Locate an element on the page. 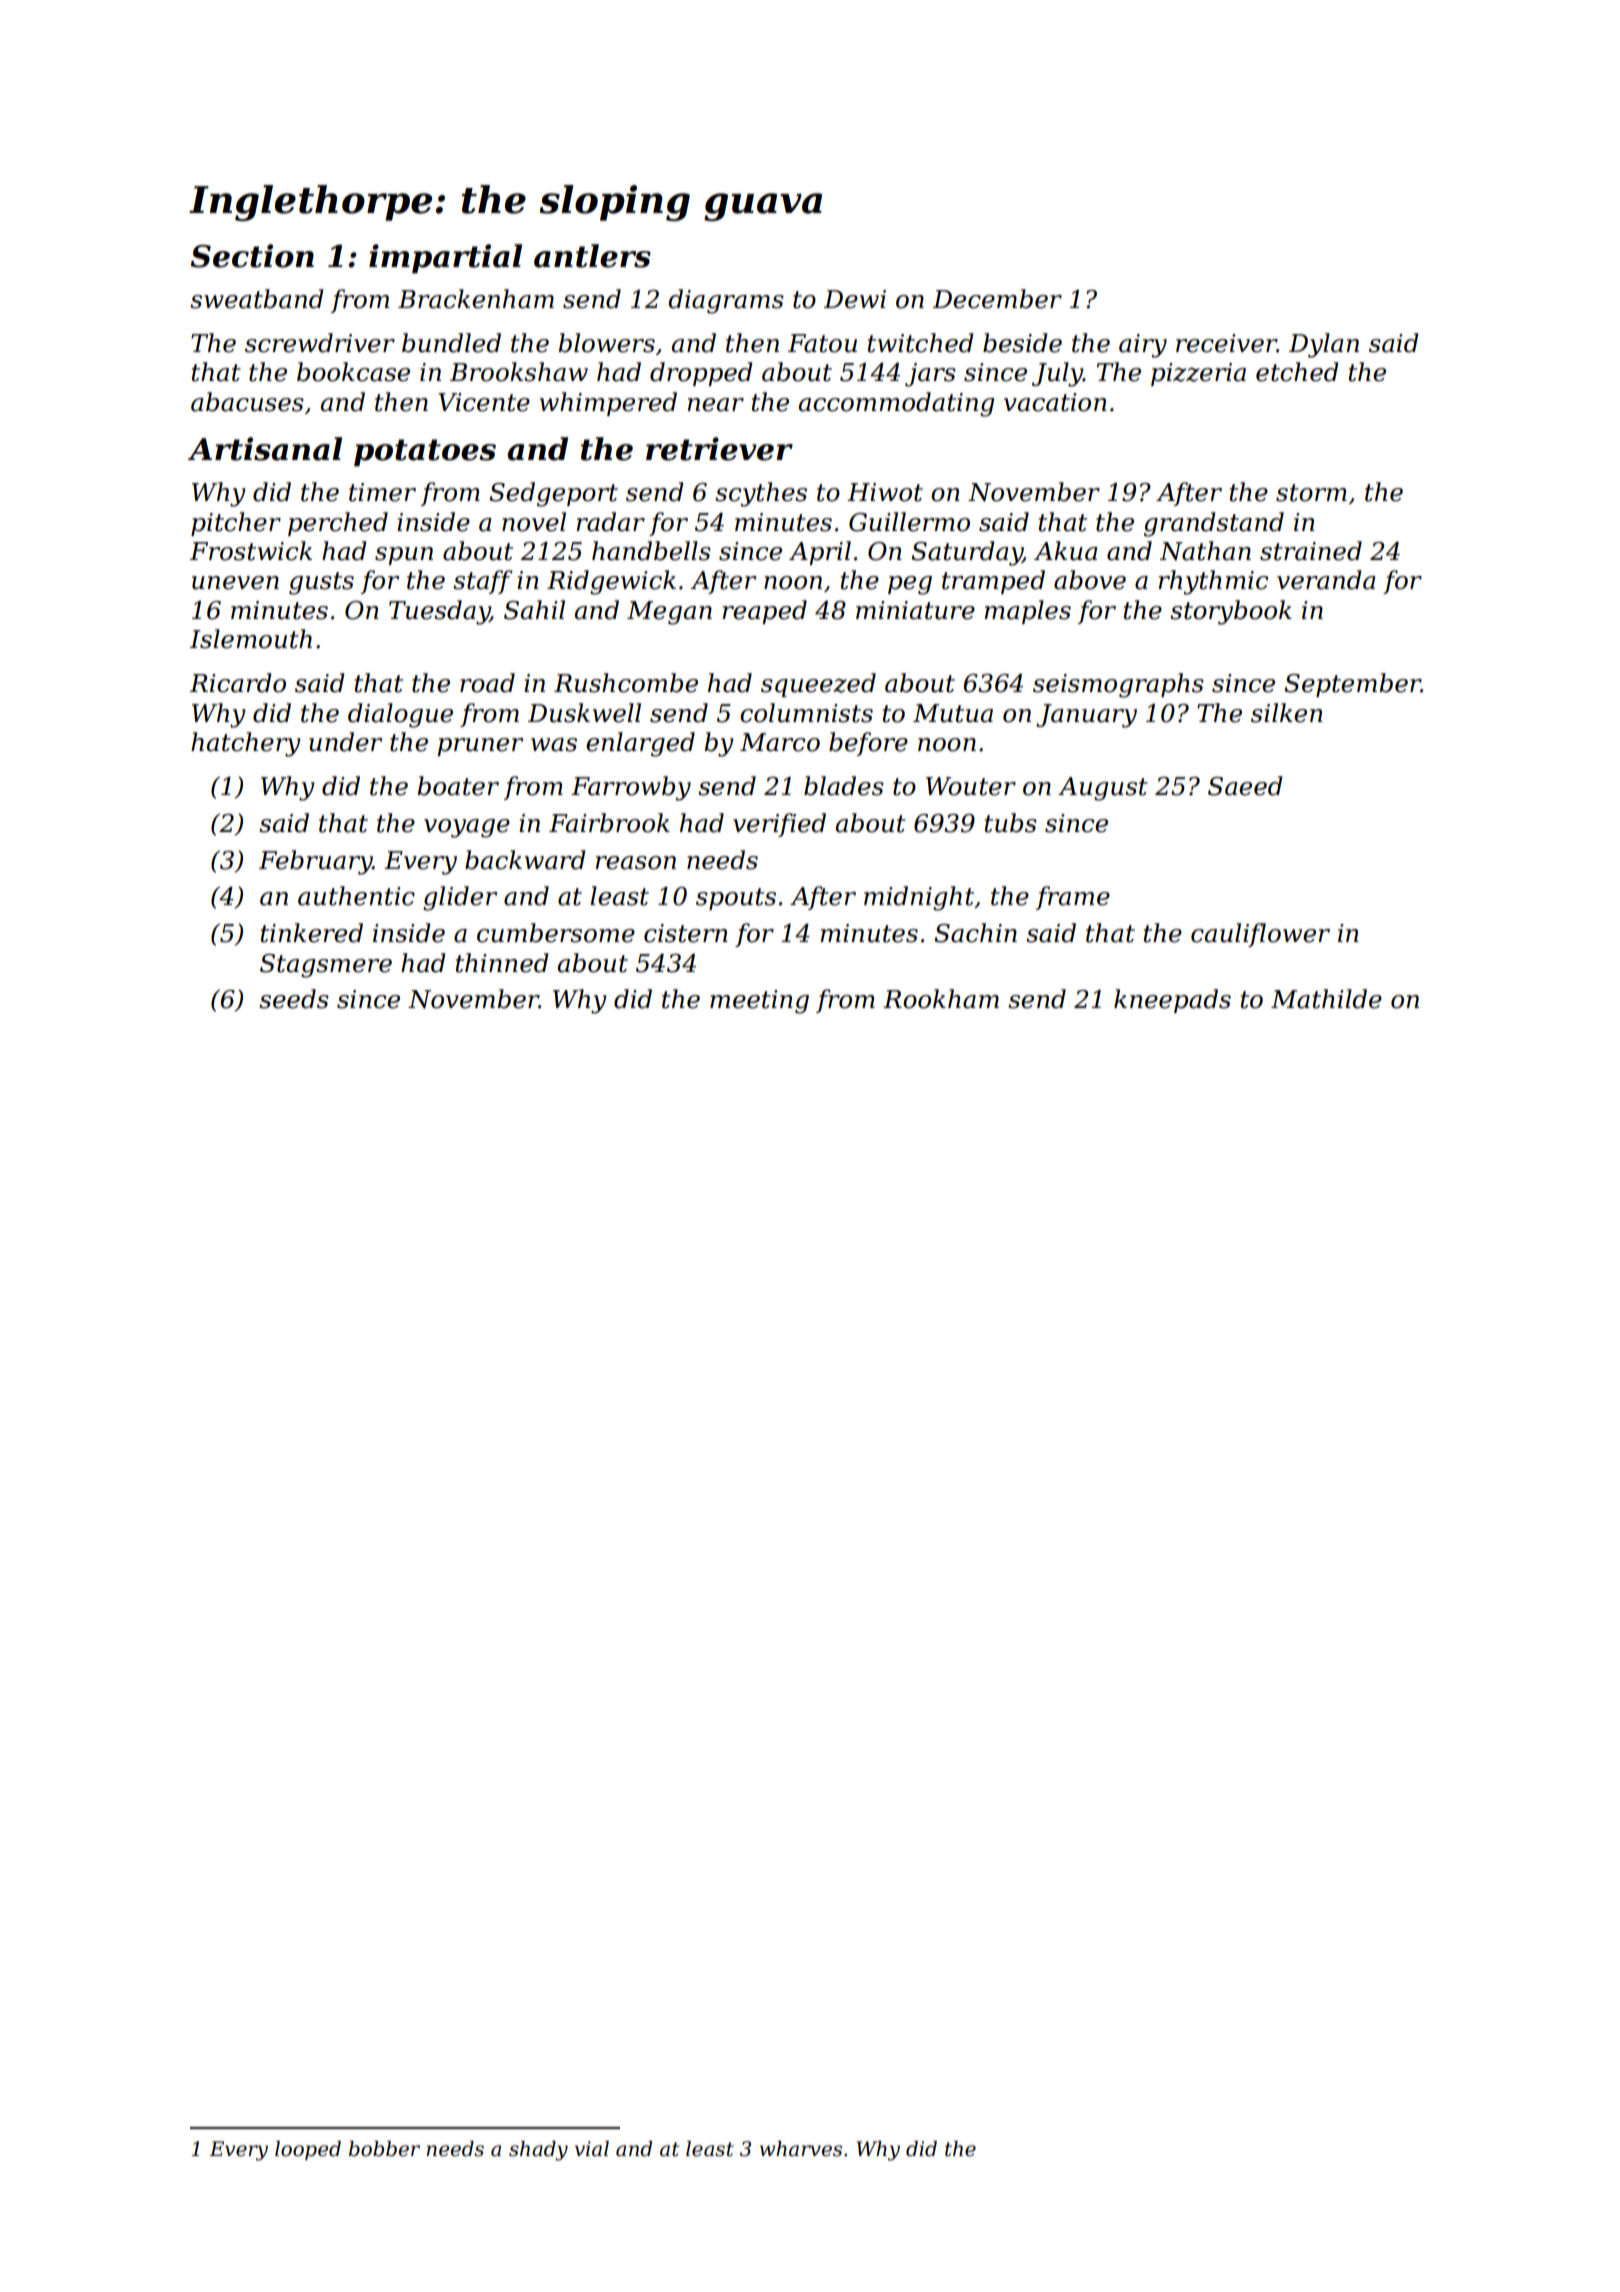 This image has height=2292, width=1620. enlarged is located at coordinates (640, 744).
